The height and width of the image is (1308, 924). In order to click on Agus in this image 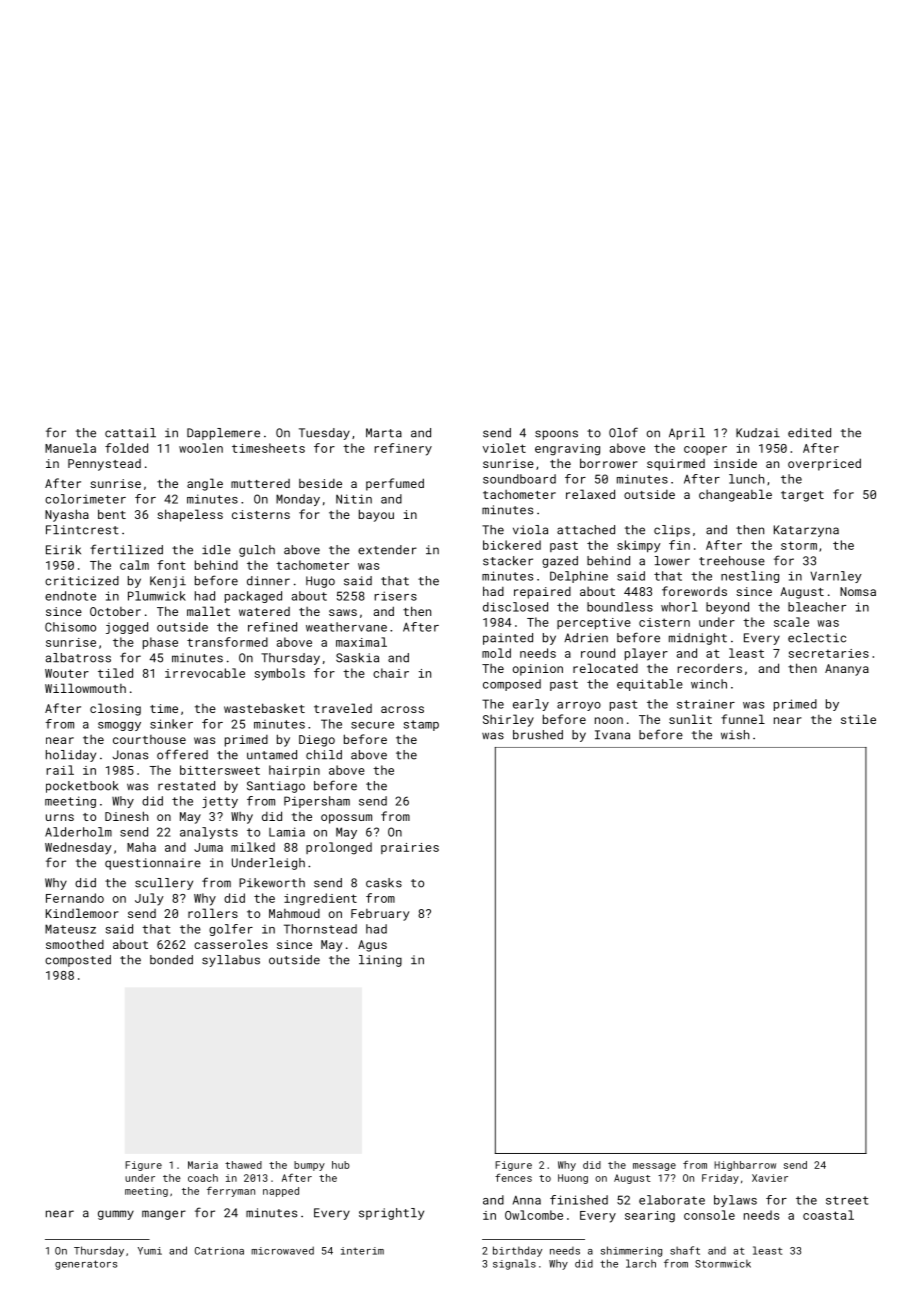, I will do `click(372, 946)`.
